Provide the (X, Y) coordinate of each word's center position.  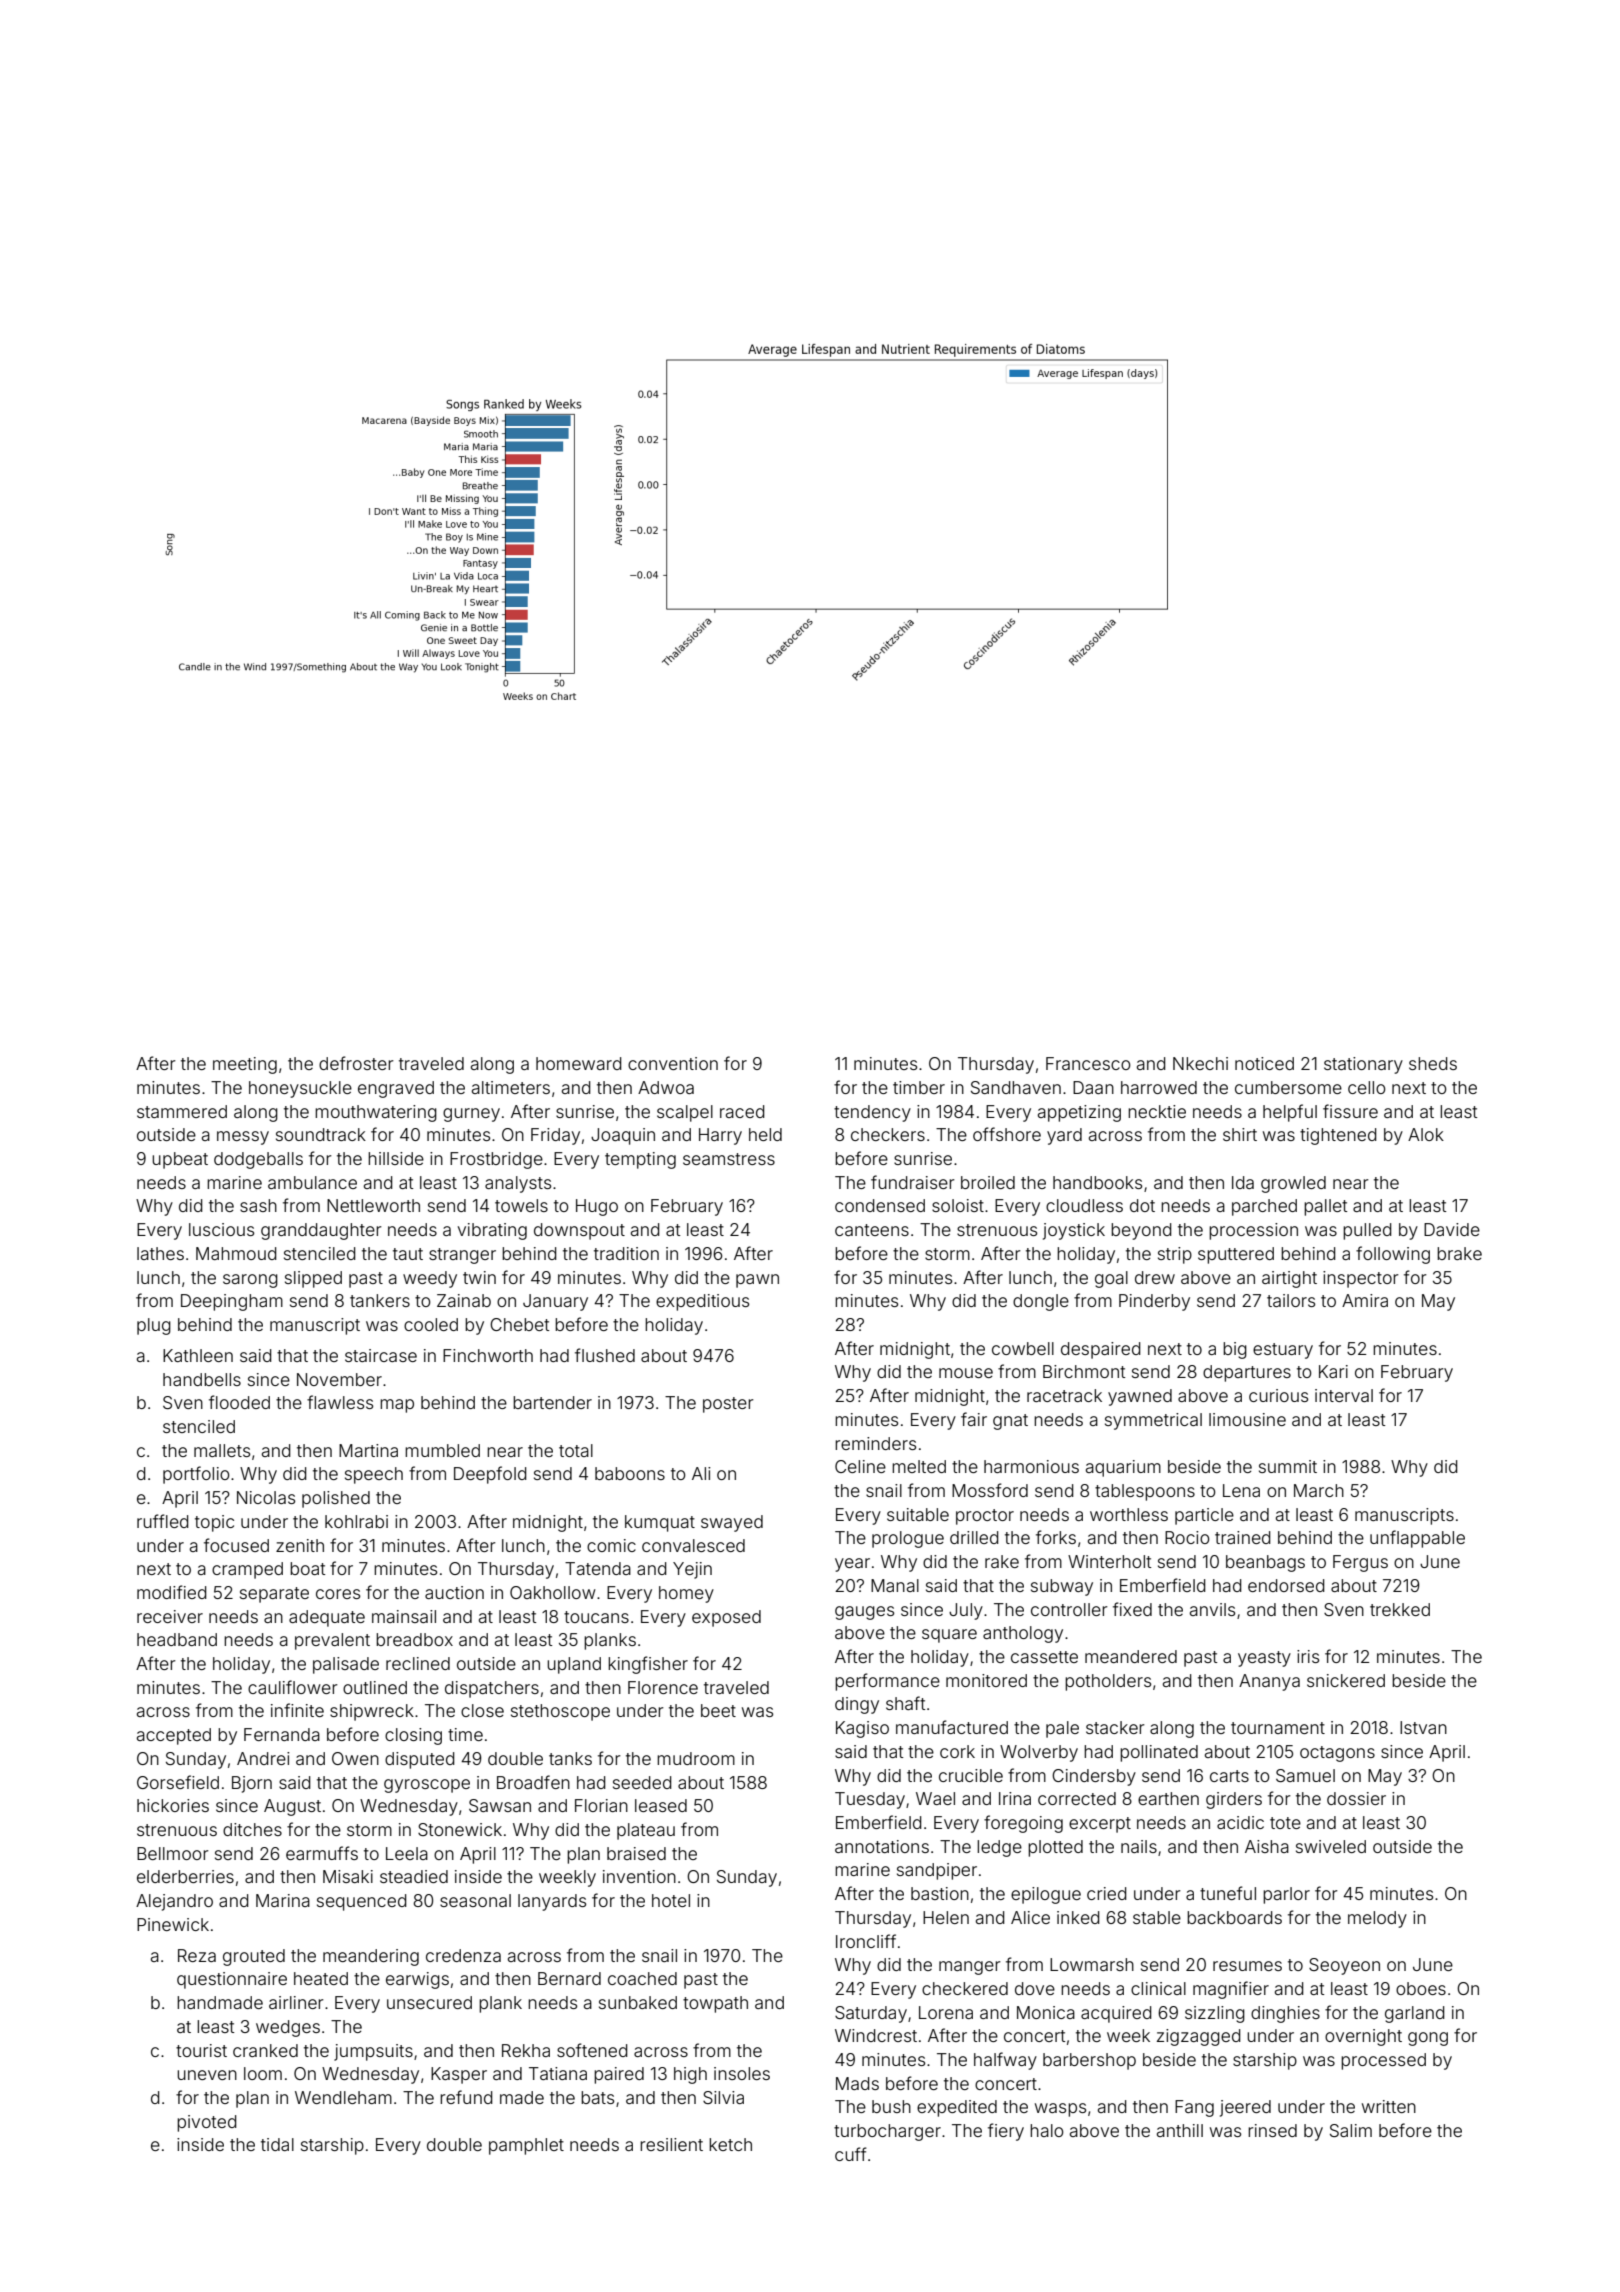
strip (1175, 1255)
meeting (245, 1065)
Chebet (519, 1324)
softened (592, 2050)
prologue (908, 1539)
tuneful (1228, 1893)
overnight (1363, 2037)
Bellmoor (173, 1853)
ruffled (163, 1521)
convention (673, 1063)
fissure (1350, 1111)
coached (642, 1978)
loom (263, 2073)
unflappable (1417, 1539)
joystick (1074, 1231)
